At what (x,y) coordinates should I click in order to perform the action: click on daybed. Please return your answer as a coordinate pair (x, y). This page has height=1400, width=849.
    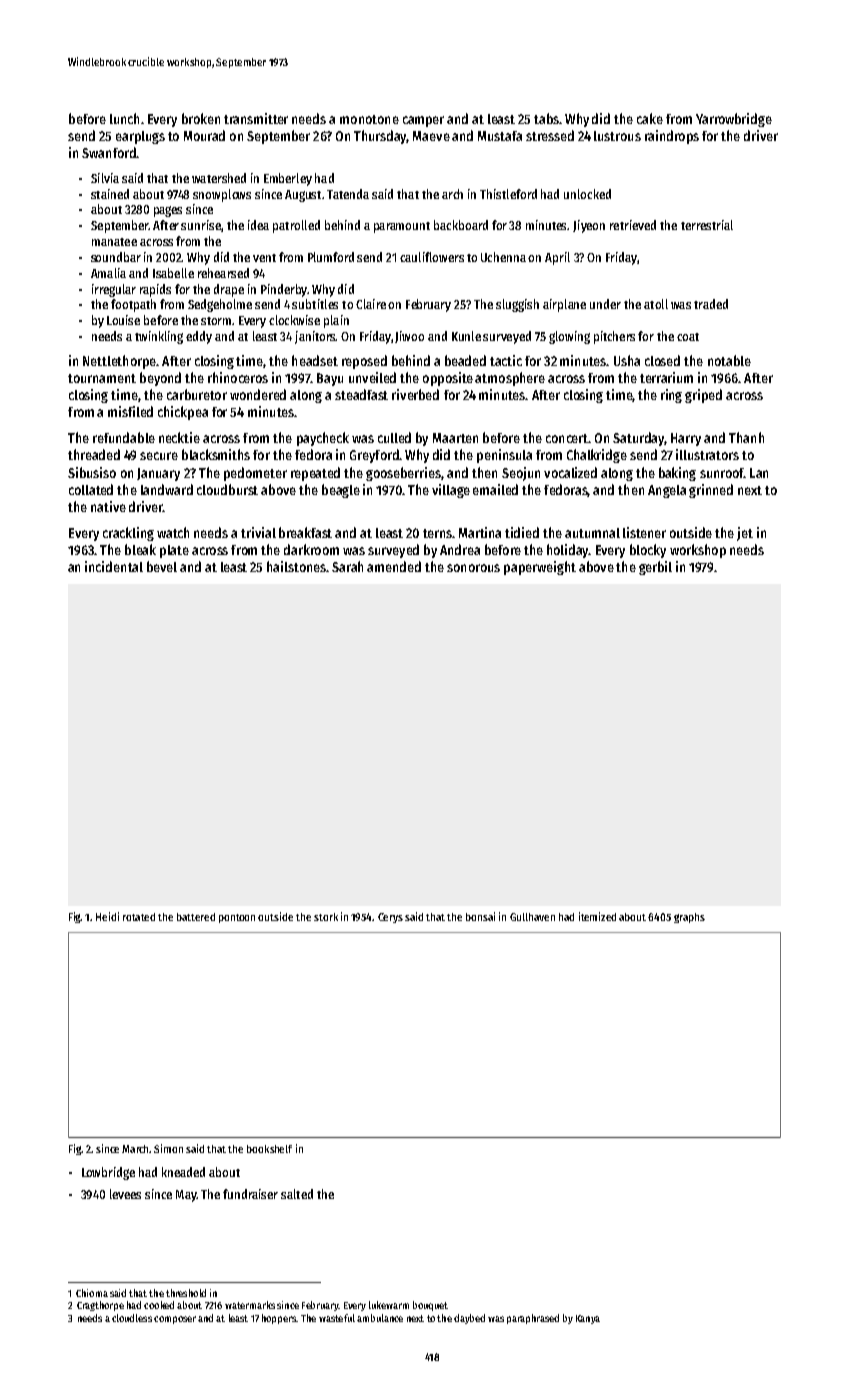
    Looking at the image, I should click on (469, 1319).
